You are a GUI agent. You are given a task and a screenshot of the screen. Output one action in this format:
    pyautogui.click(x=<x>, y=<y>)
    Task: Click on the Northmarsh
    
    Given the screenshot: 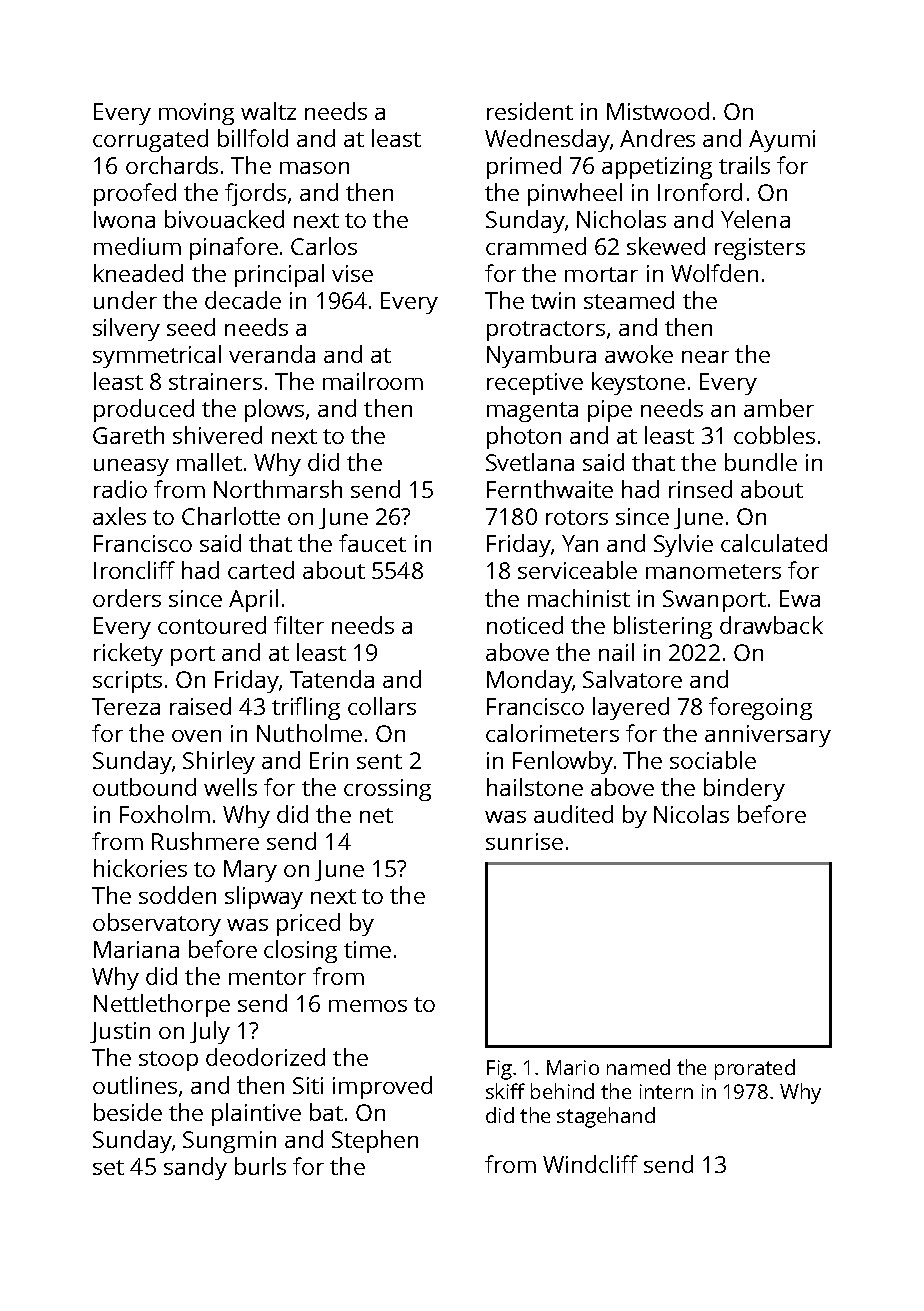 What is the action you would take?
    pyautogui.click(x=278, y=489)
